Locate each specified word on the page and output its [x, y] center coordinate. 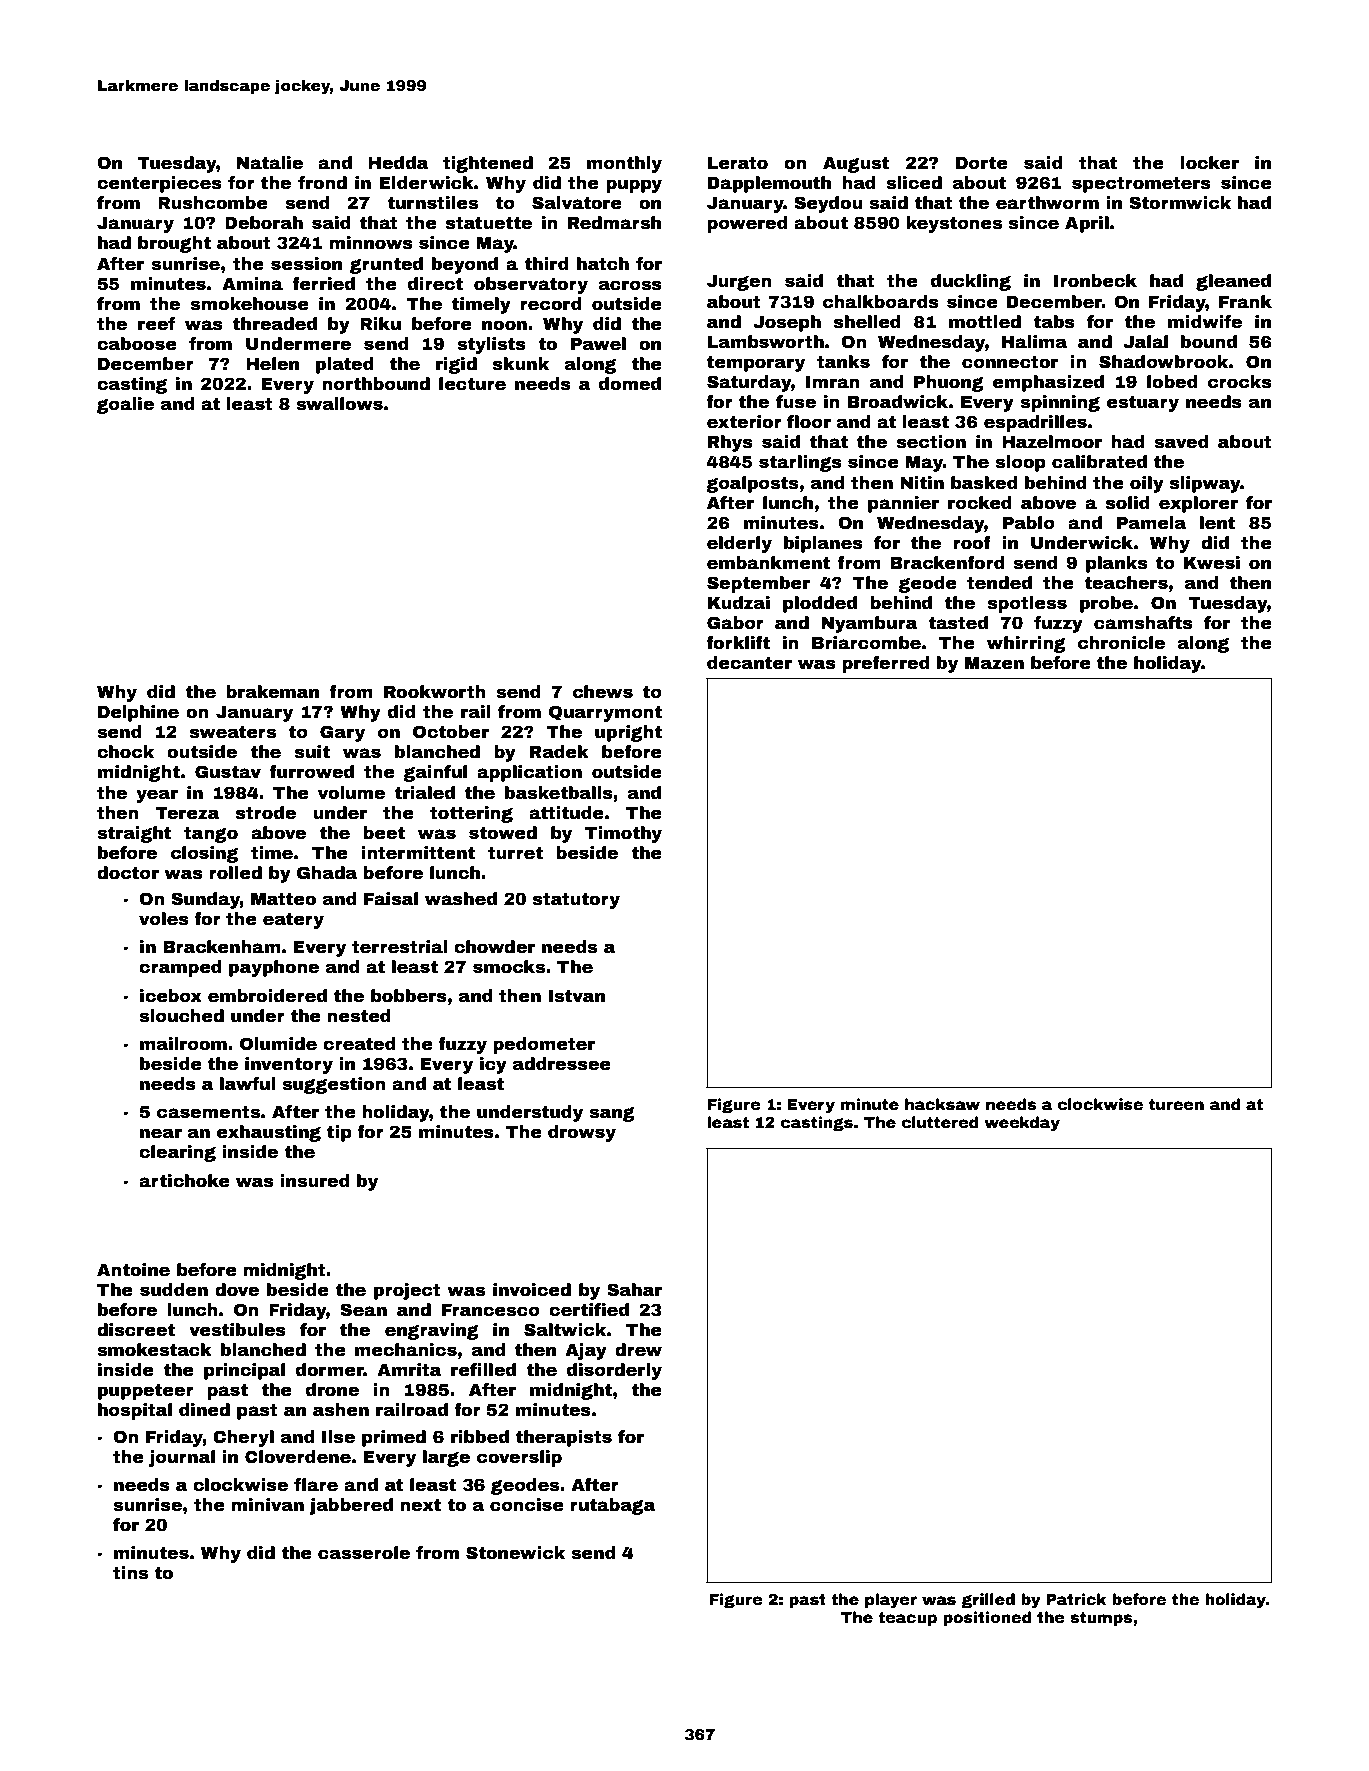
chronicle [1121, 643]
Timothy [623, 834]
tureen [1176, 1105]
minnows [371, 243]
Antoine [133, 1270]
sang [612, 1114]
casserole [364, 1553]
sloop [1020, 463]
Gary [342, 733]
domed [630, 384]
